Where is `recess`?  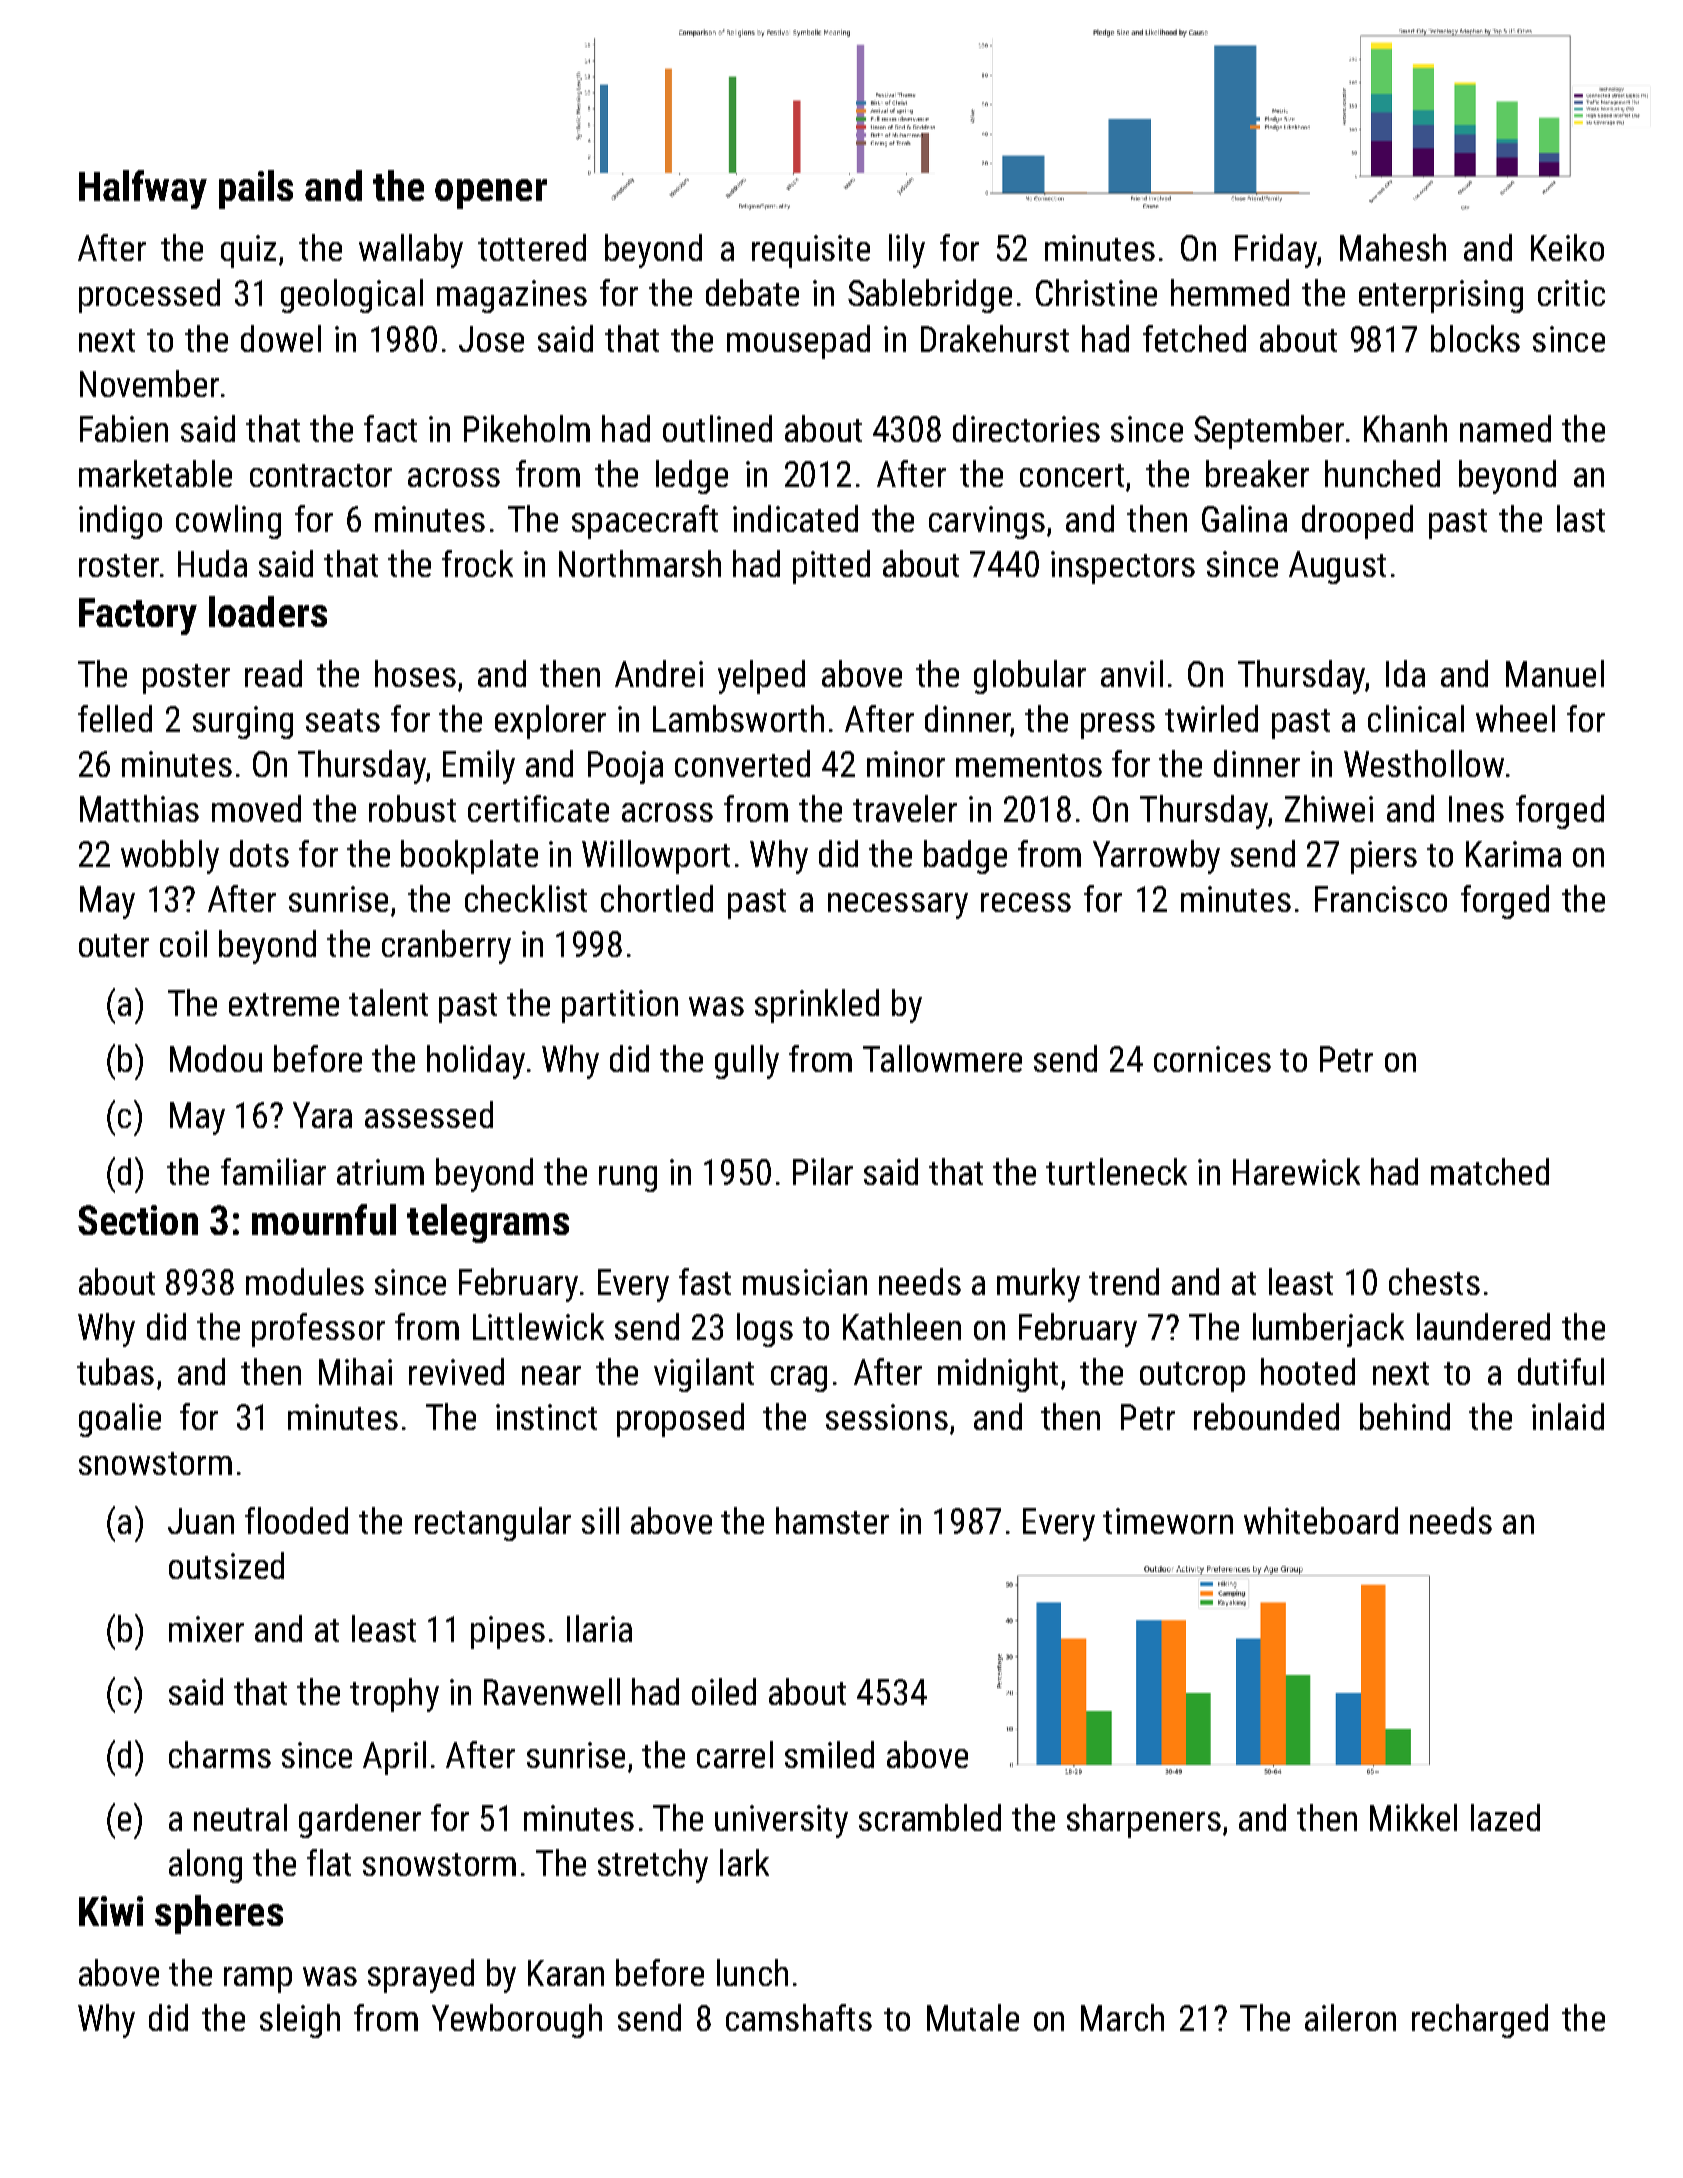 recess is located at coordinates (1026, 902).
